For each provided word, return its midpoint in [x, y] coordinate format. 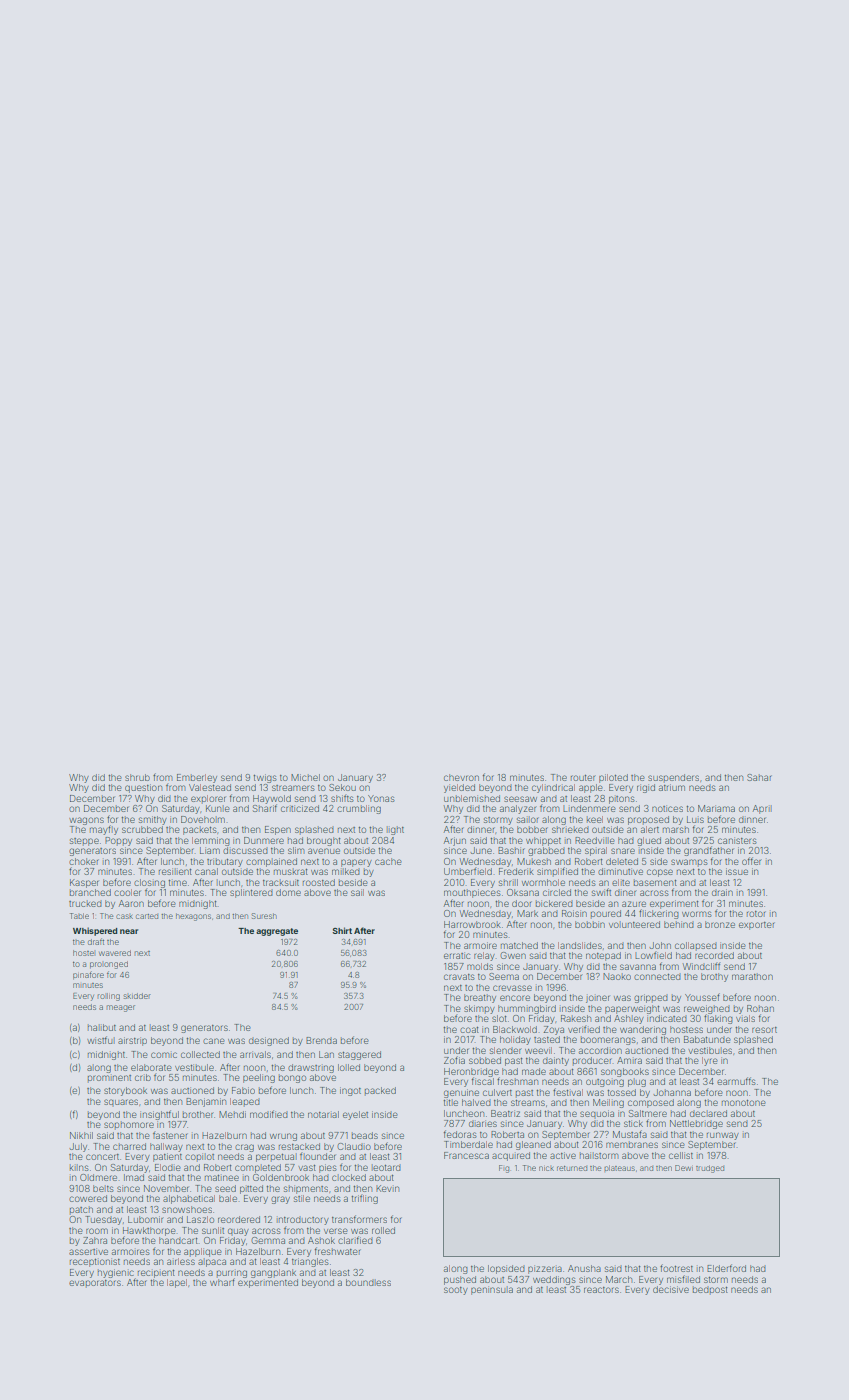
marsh [676, 829]
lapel [177, 1283]
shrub [137, 777]
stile [302, 1198]
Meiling [608, 1103]
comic [164, 1055]
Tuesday [103, 1220]
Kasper [84, 883]
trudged [710, 1169]
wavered [115, 953]
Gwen [513, 955]
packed [380, 1091]
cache [388, 861]
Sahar [759, 777]
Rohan [760, 1008]
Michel [305, 777]
